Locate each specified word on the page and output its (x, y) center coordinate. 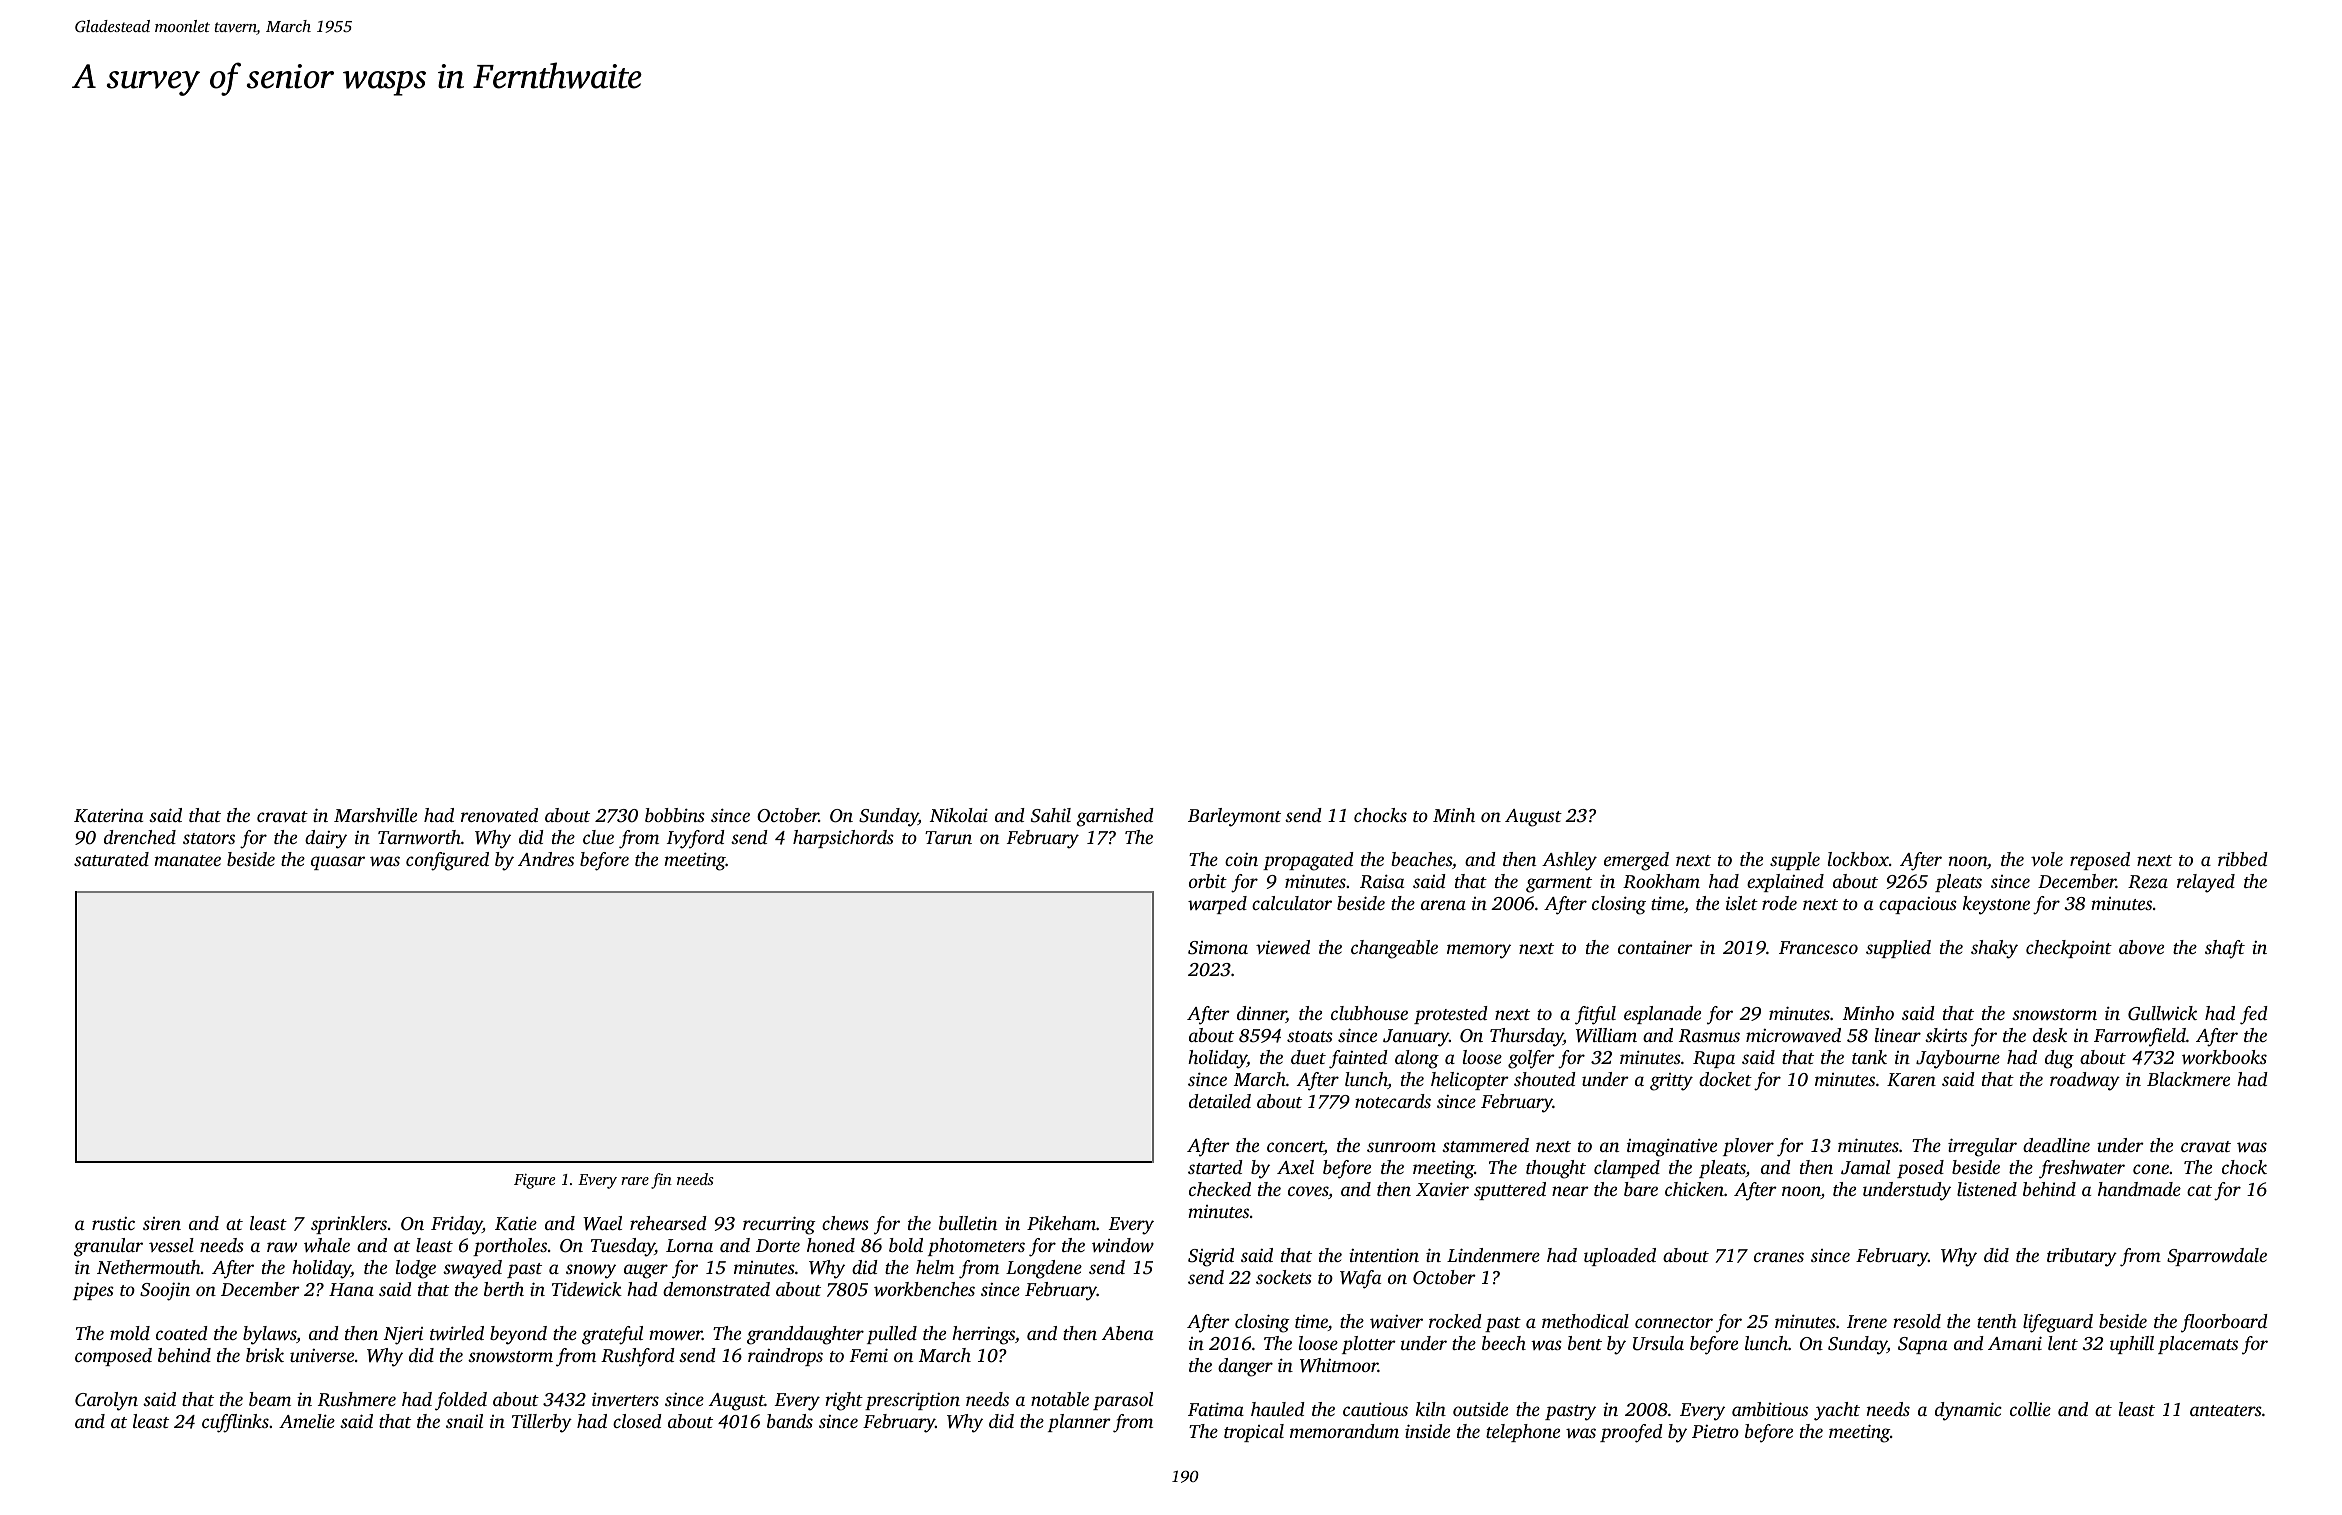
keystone (1996, 905)
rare (635, 1181)
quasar (338, 863)
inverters (625, 1399)
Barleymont (1234, 817)
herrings (983, 1335)
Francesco (1818, 947)
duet (1308, 1057)
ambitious (1770, 1409)
